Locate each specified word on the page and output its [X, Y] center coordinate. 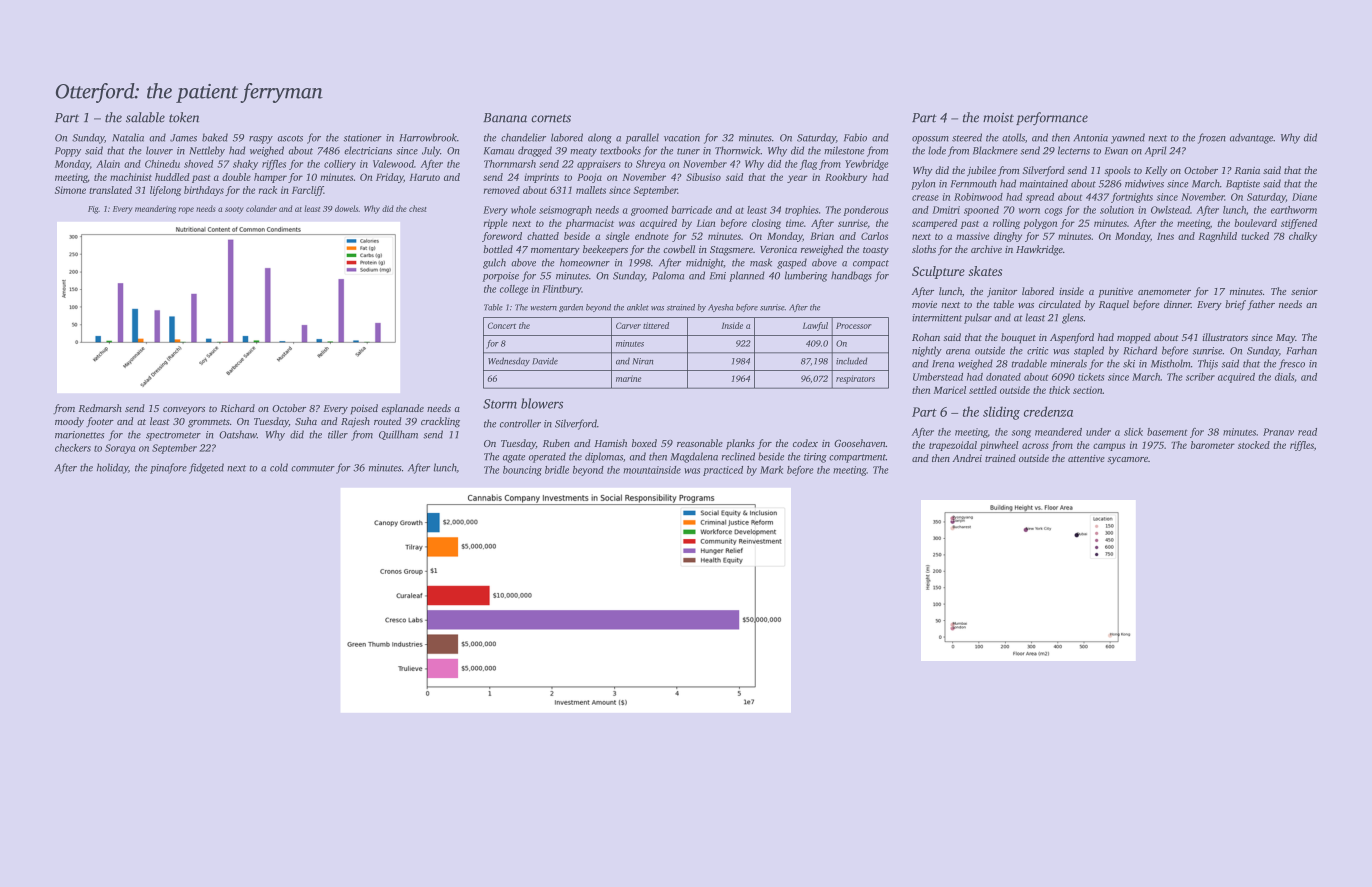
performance [1052, 118]
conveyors [184, 411]
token [184, 117]
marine [628, 378]
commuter [313, 468]
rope [186, 210]
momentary [555, 251]
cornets [551, 118]
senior [1304, 291]
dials [1284, 377]
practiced [723, 471]
